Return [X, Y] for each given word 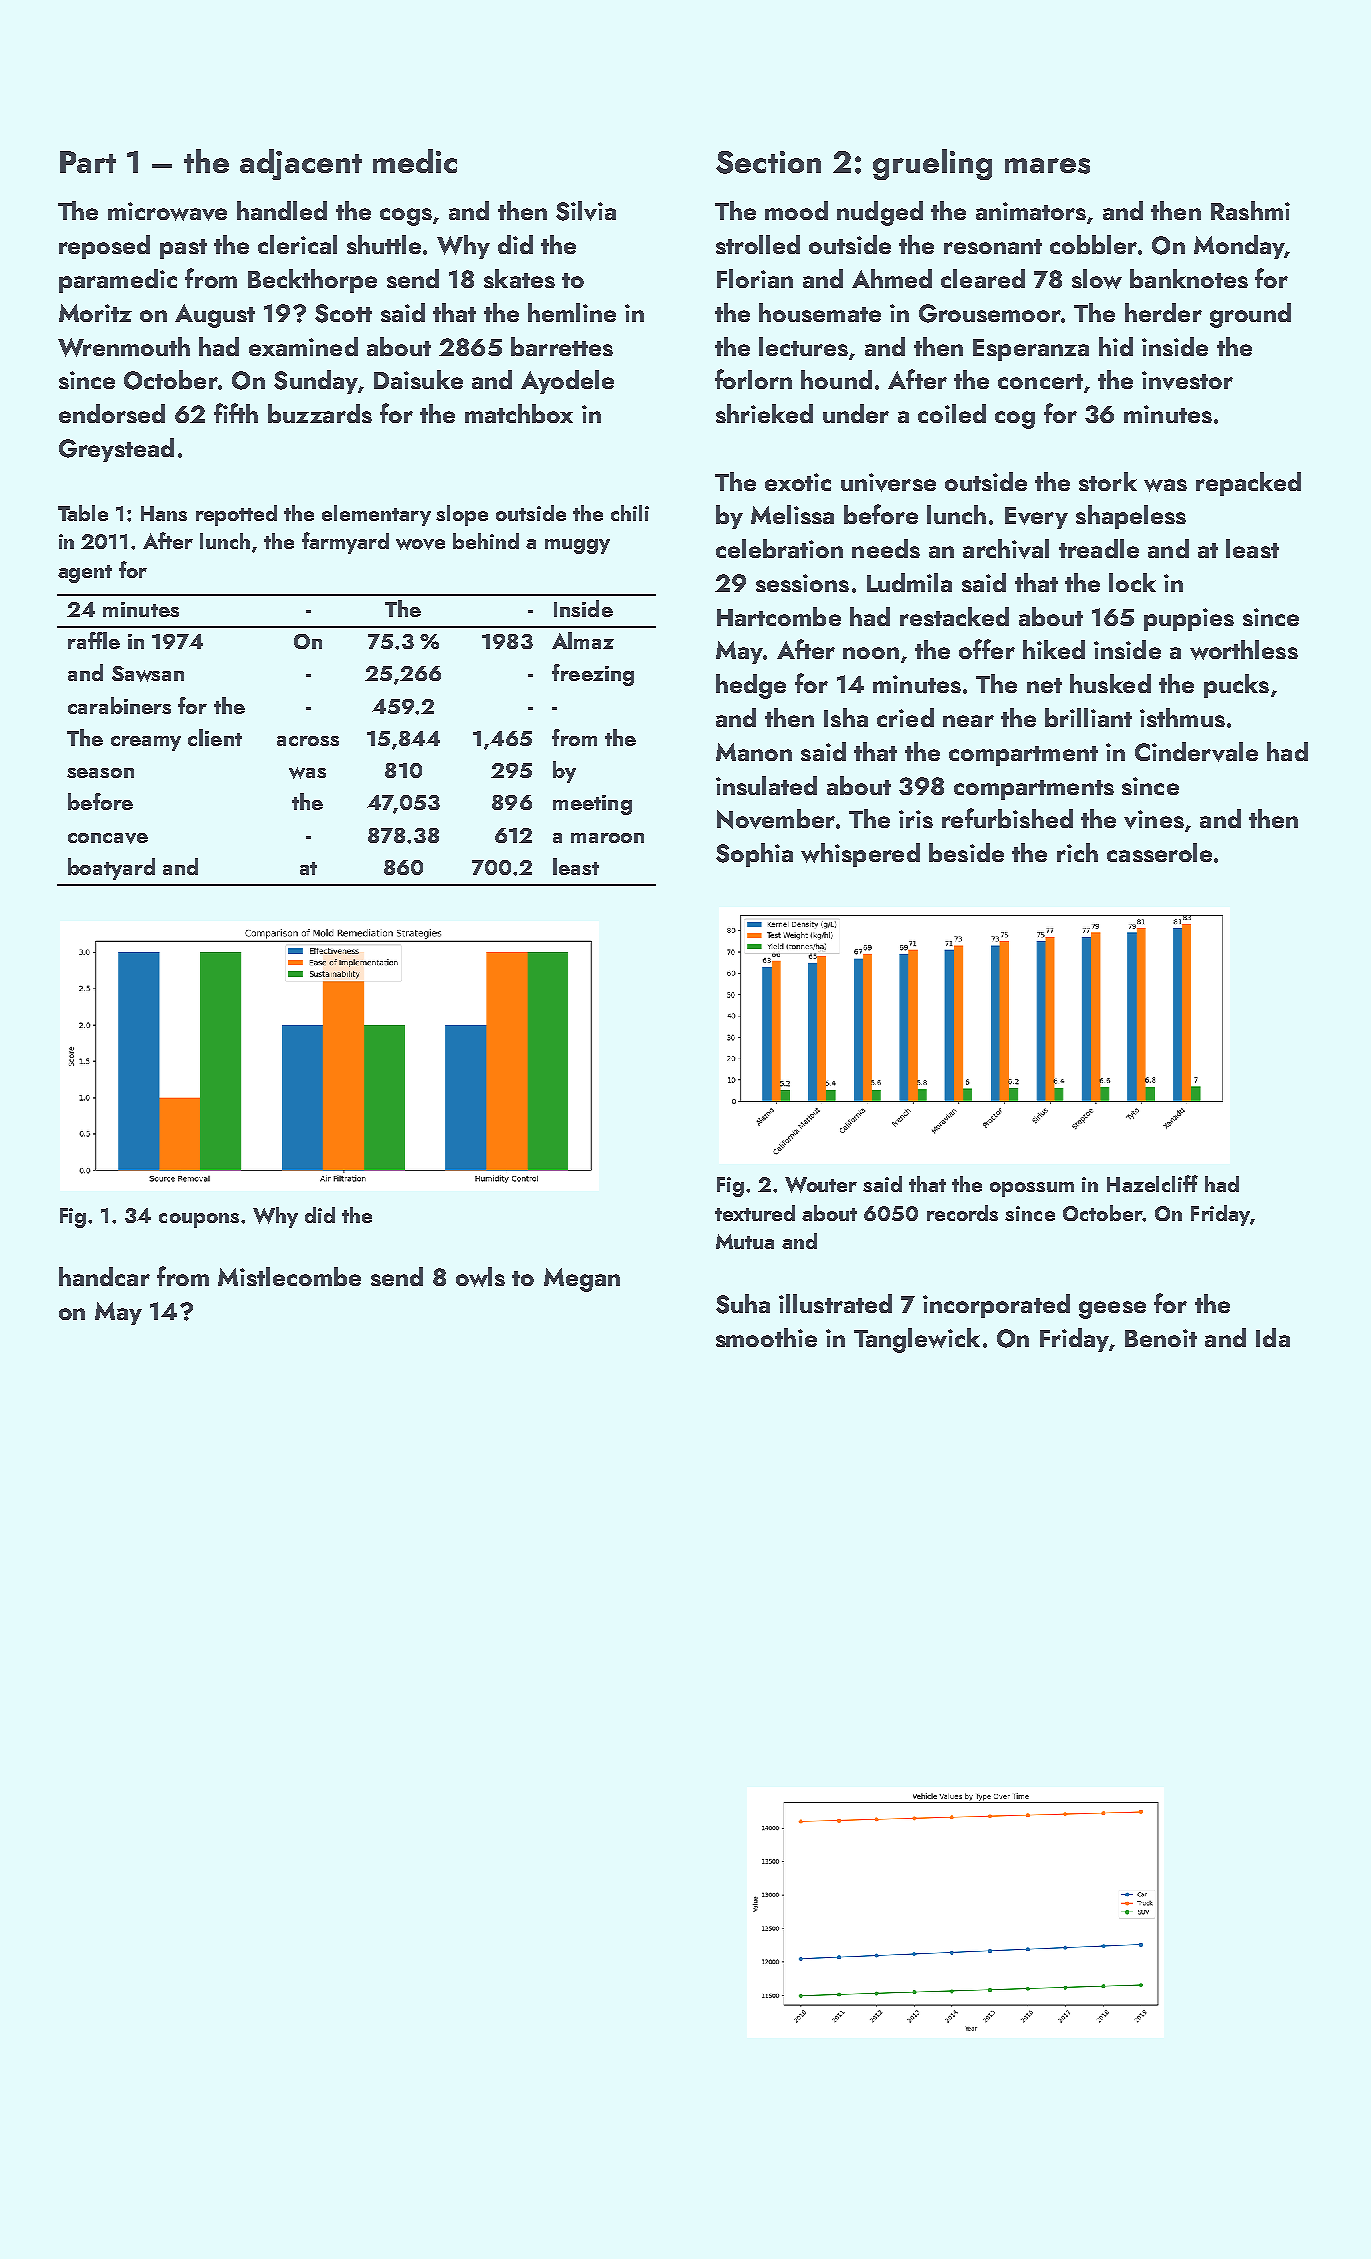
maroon [607, 838]
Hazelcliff [1152, 1183]
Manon [754, 752]
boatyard [111, 869]
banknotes [1189, 278]
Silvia [586, 211]
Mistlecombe [289, 1276]
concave [108, 838]
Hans [164, 513]
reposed [104, 247]
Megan [582, 1280]
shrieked [764, 413]
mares [1047, 166]
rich [1077, 852]
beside [966, 852]
